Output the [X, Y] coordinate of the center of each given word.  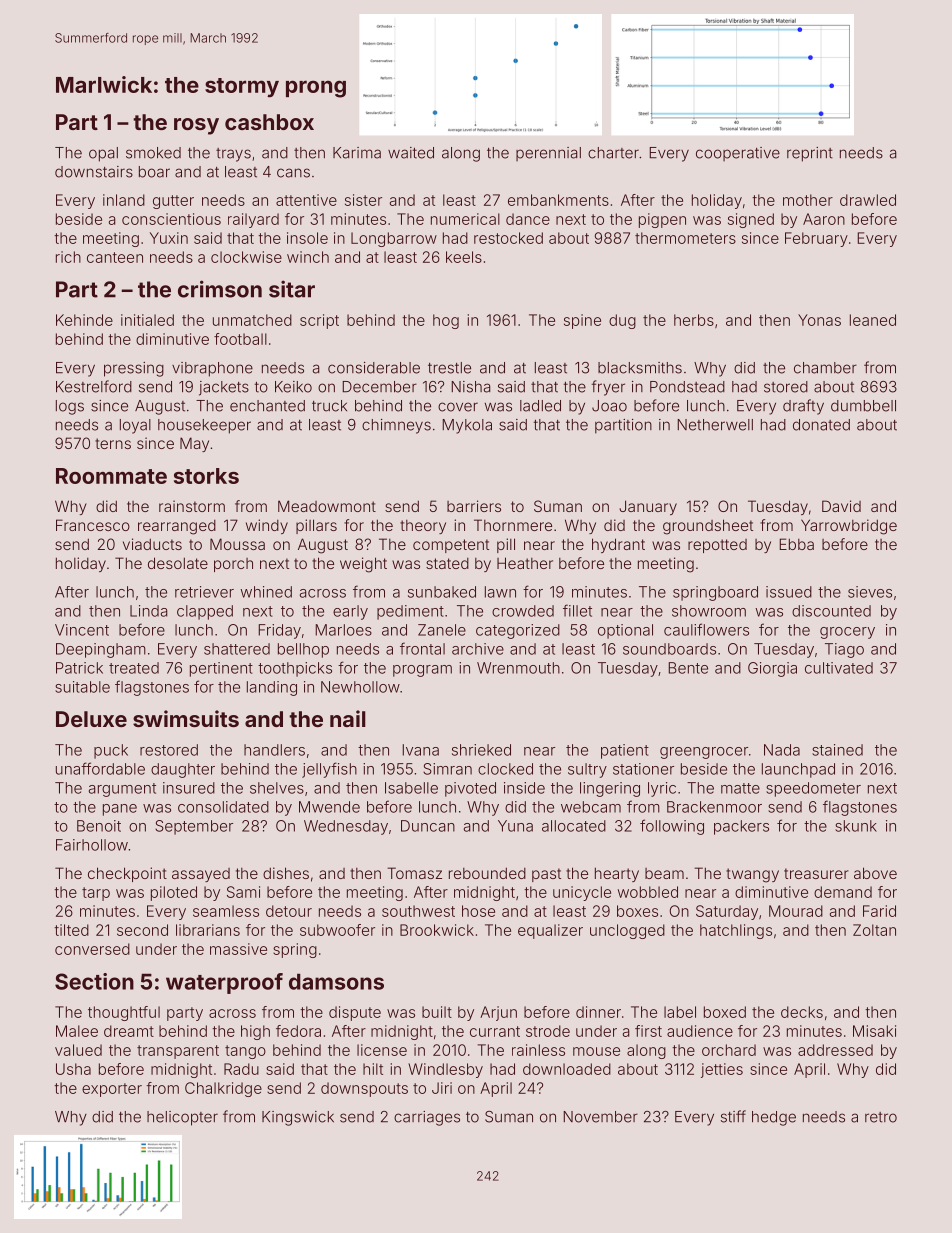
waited [411, 153]
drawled [868, 200]
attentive [306, 200]
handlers [274, 750]
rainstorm [192, 506]
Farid [879, 911]
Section [94, 981]
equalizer [550, 931]
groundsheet [708, 527]
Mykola [467, 426]
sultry [587, 770]
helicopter [182, 1118]
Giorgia [772, 669]
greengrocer [704, 753]
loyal [135, 426]
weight [363, 565]
